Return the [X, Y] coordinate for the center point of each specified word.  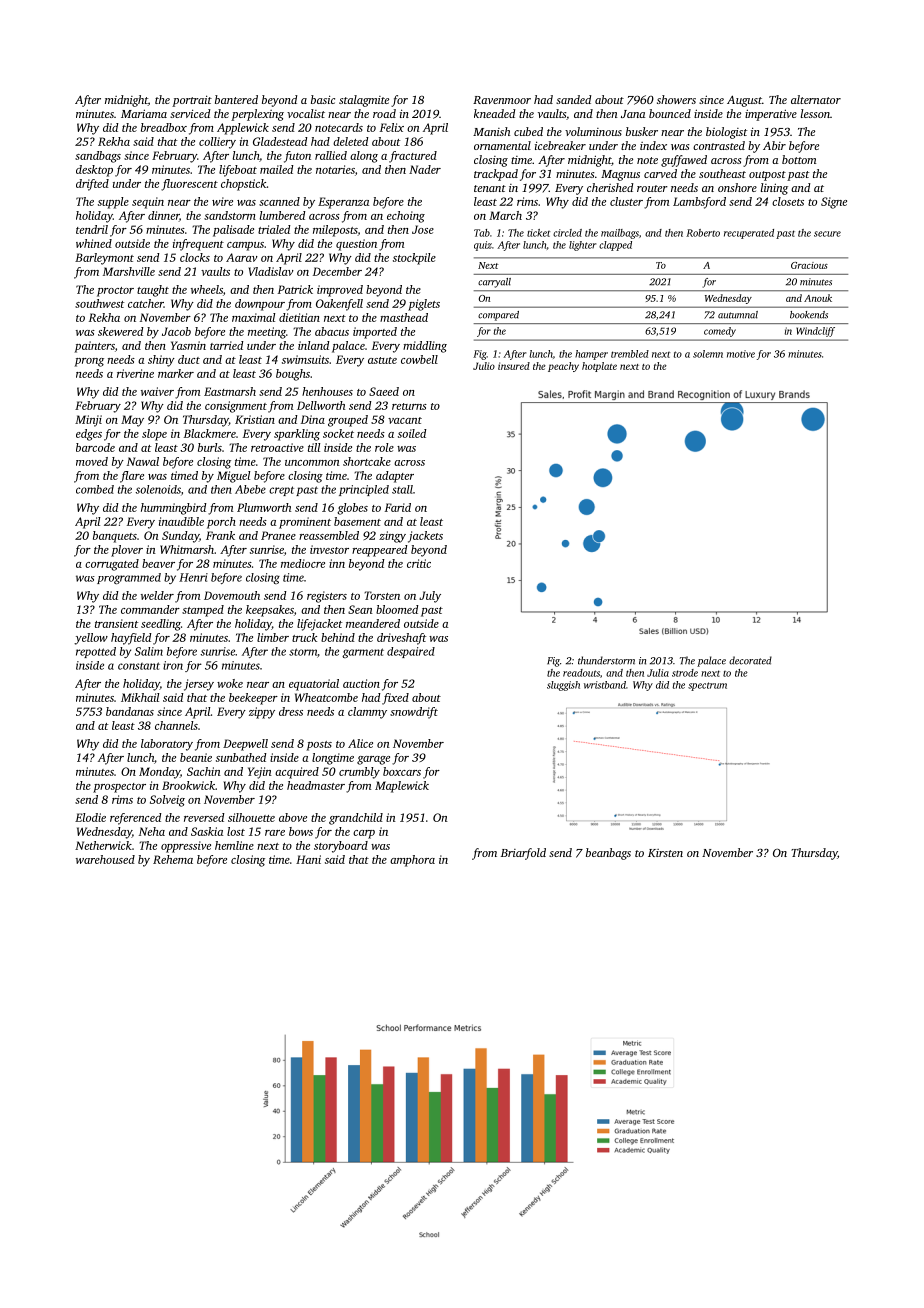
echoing [406, 217]
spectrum [707, 686]
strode [685, 673]
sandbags [98, 157]
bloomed [397, 609]
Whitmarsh [187, 549]
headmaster [316, 785]
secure [827, 234]
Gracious [809, 265]
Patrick [295, 289]
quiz [483, 246]
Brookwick [188, 785]
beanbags [608, 854]
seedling [161, 625]
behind [338, 637]
